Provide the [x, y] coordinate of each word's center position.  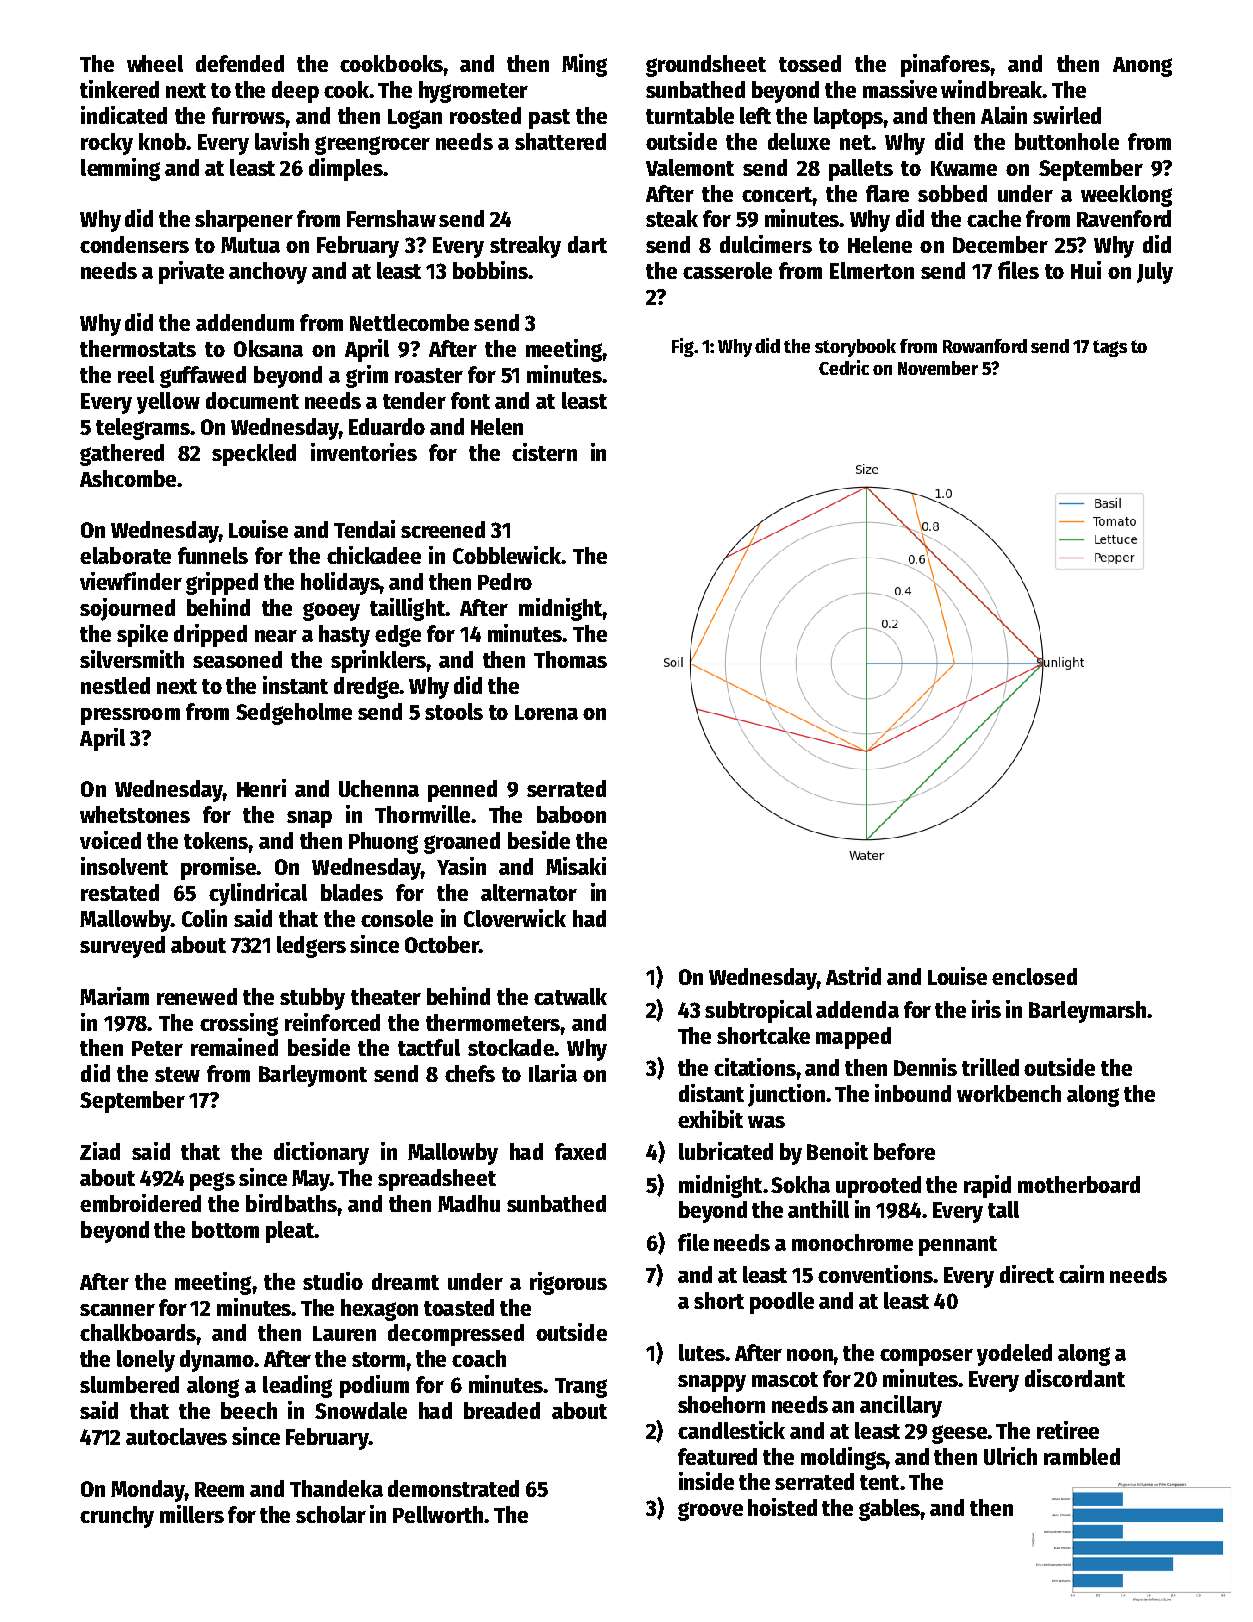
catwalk [570, 996]
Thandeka [336, 1488]
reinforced [332, 1022]
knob [162, 141]
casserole [727, 270]
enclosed [1034, 976]
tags [1110, 348]
